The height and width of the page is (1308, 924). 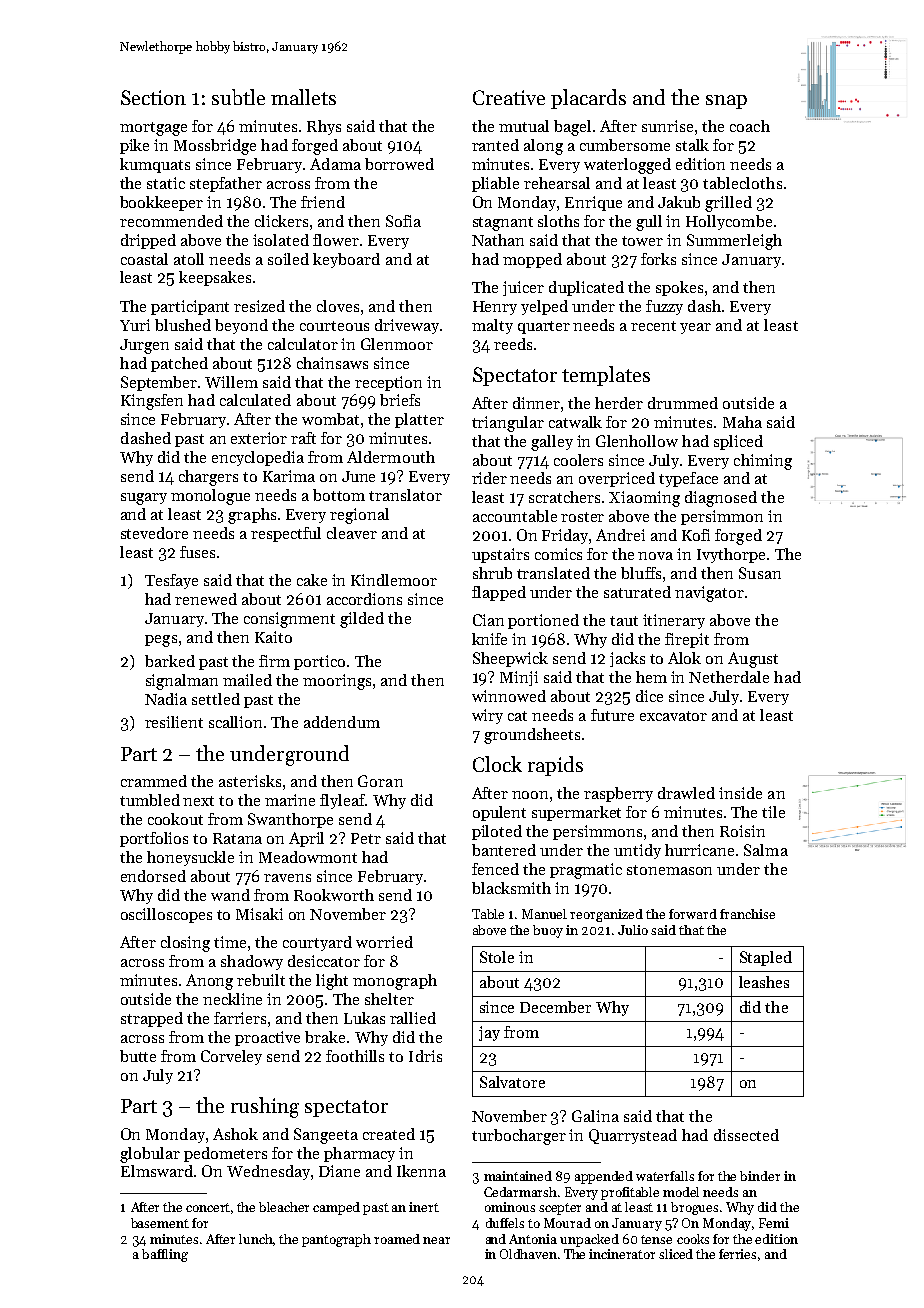 I want to click on rushing, so click(x=265, y=1107).
